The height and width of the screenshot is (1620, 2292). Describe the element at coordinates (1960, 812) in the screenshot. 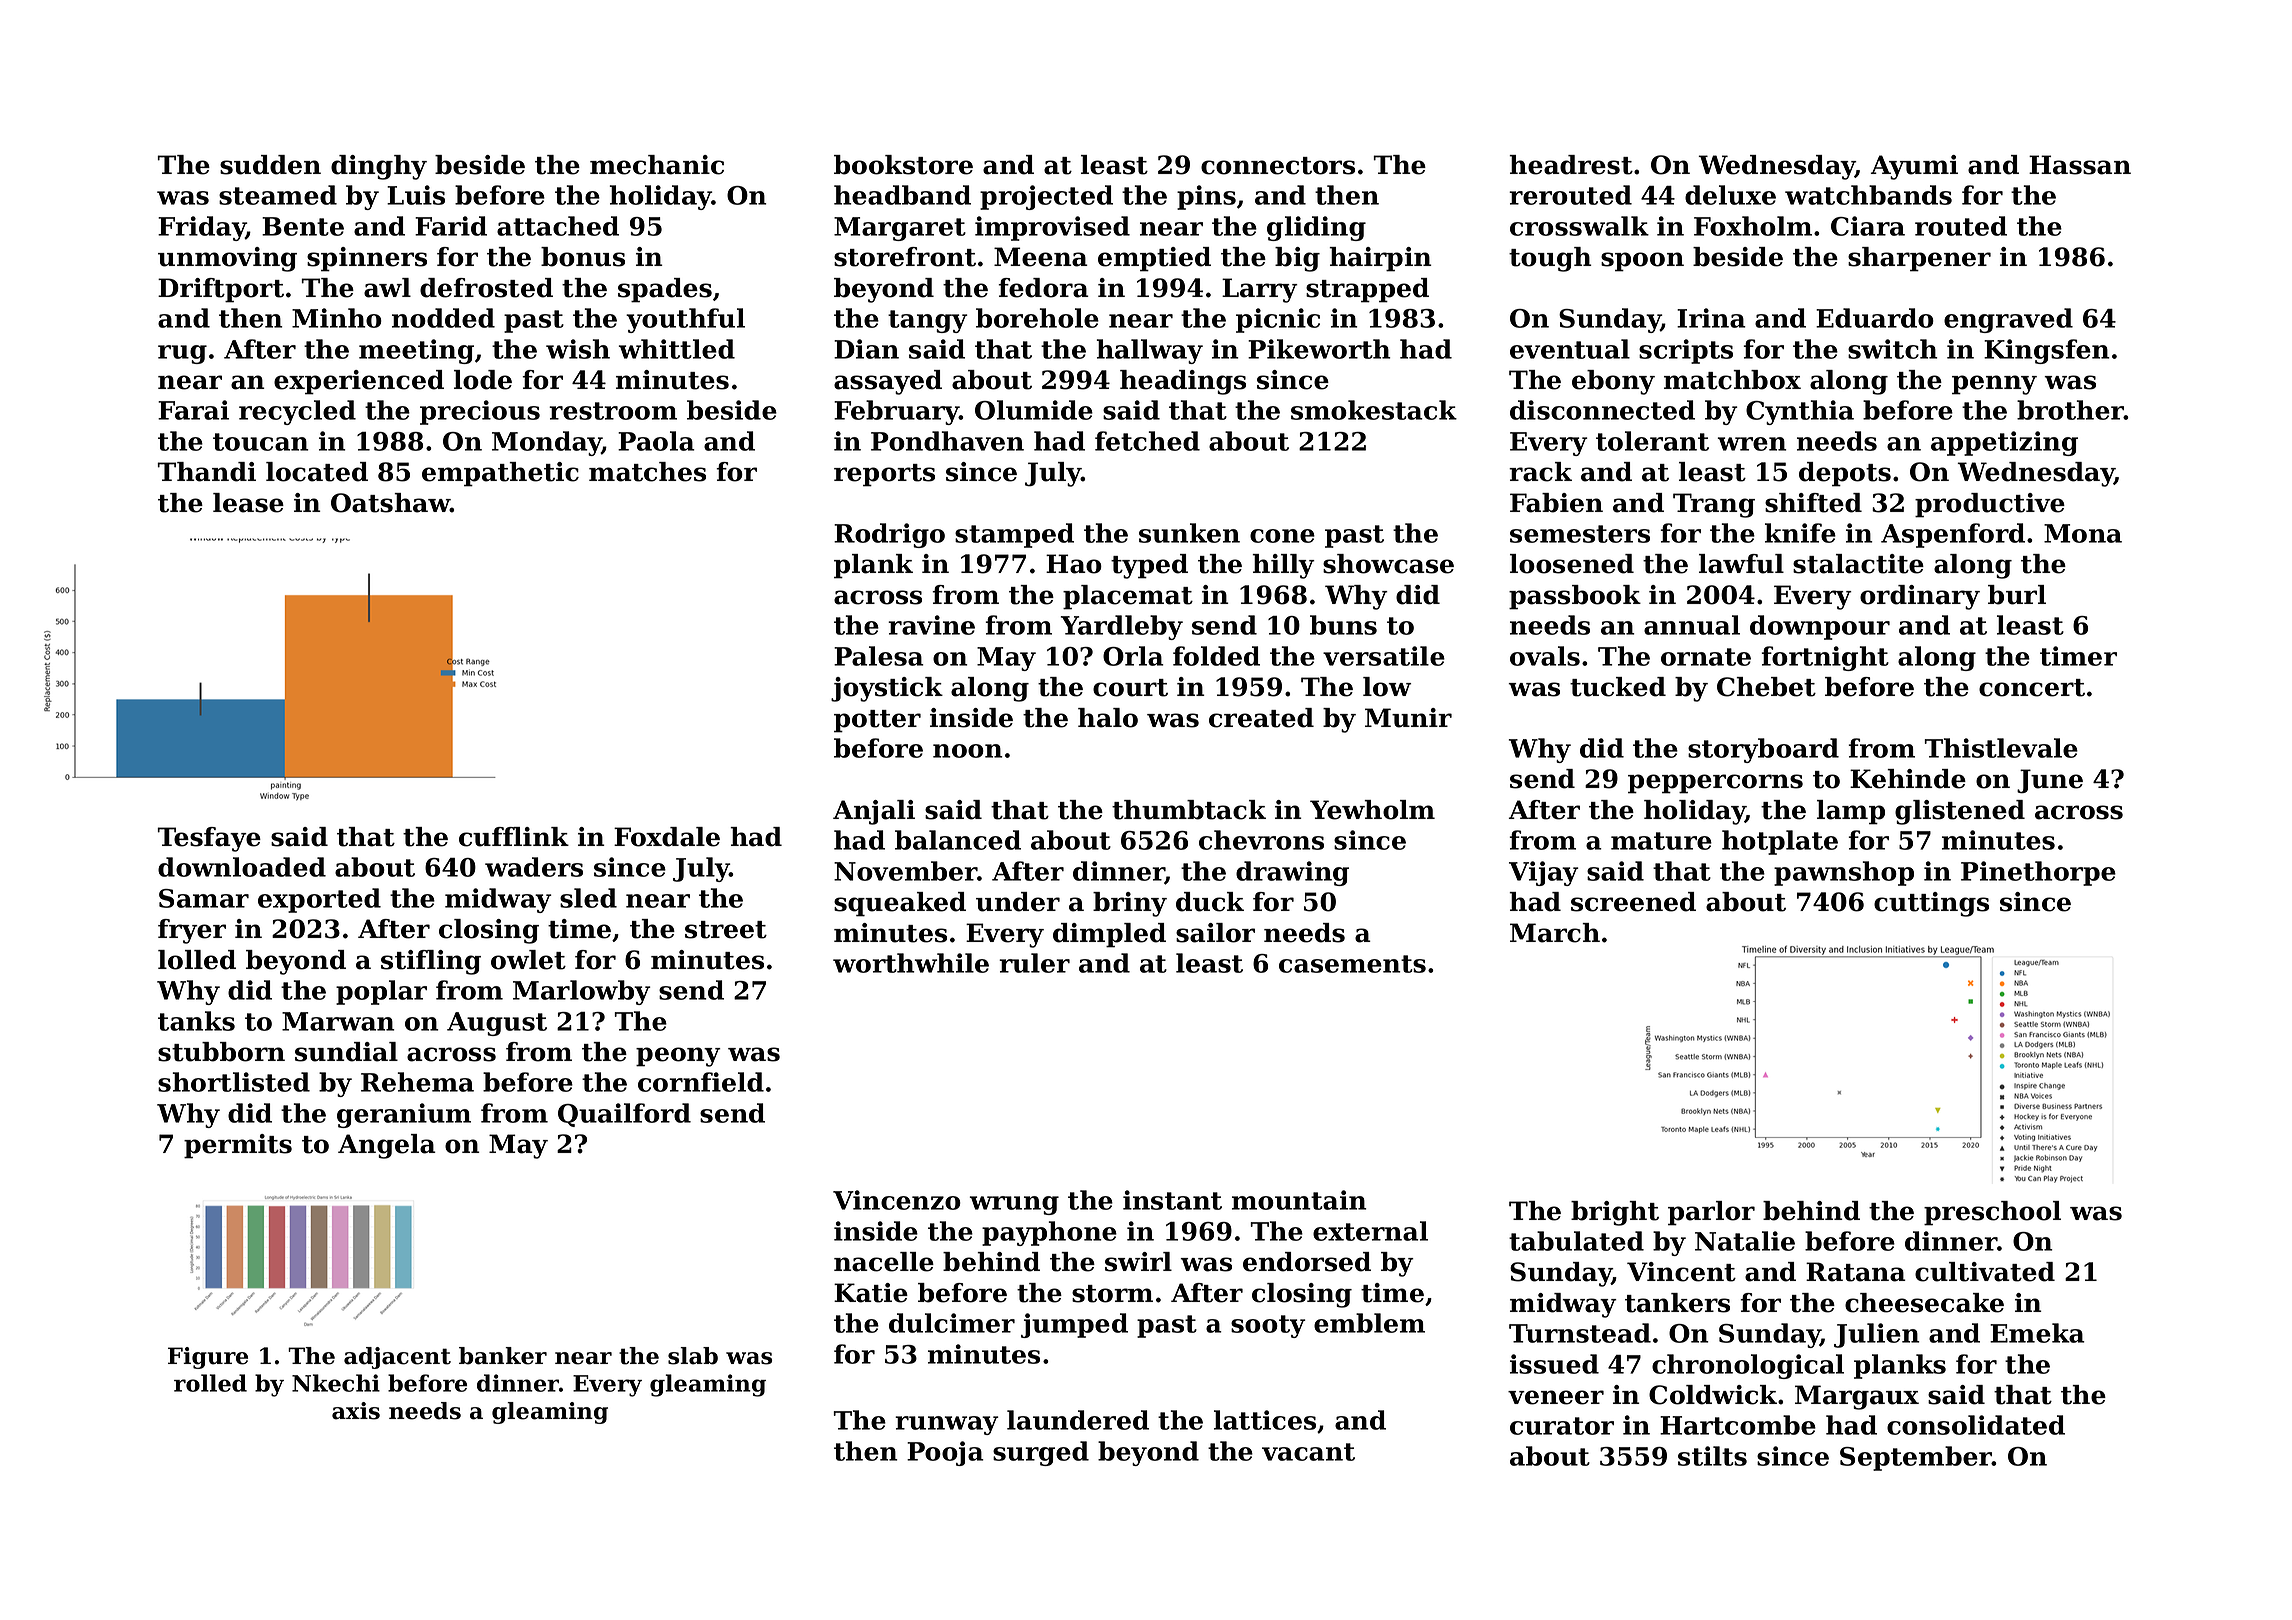

I see `glistened` at that location.
